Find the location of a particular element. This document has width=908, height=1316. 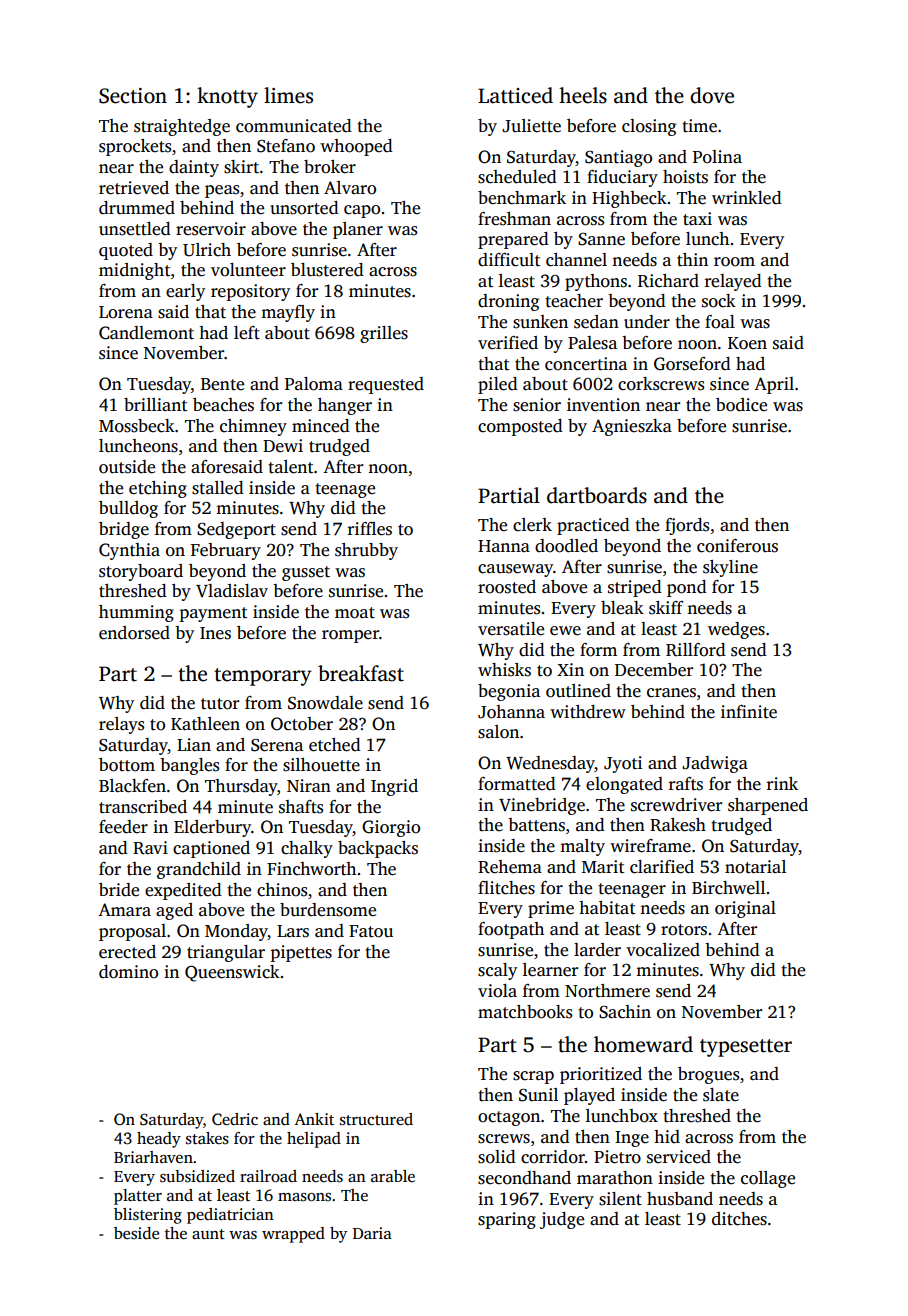

April is located at coordinates (774, 385).
